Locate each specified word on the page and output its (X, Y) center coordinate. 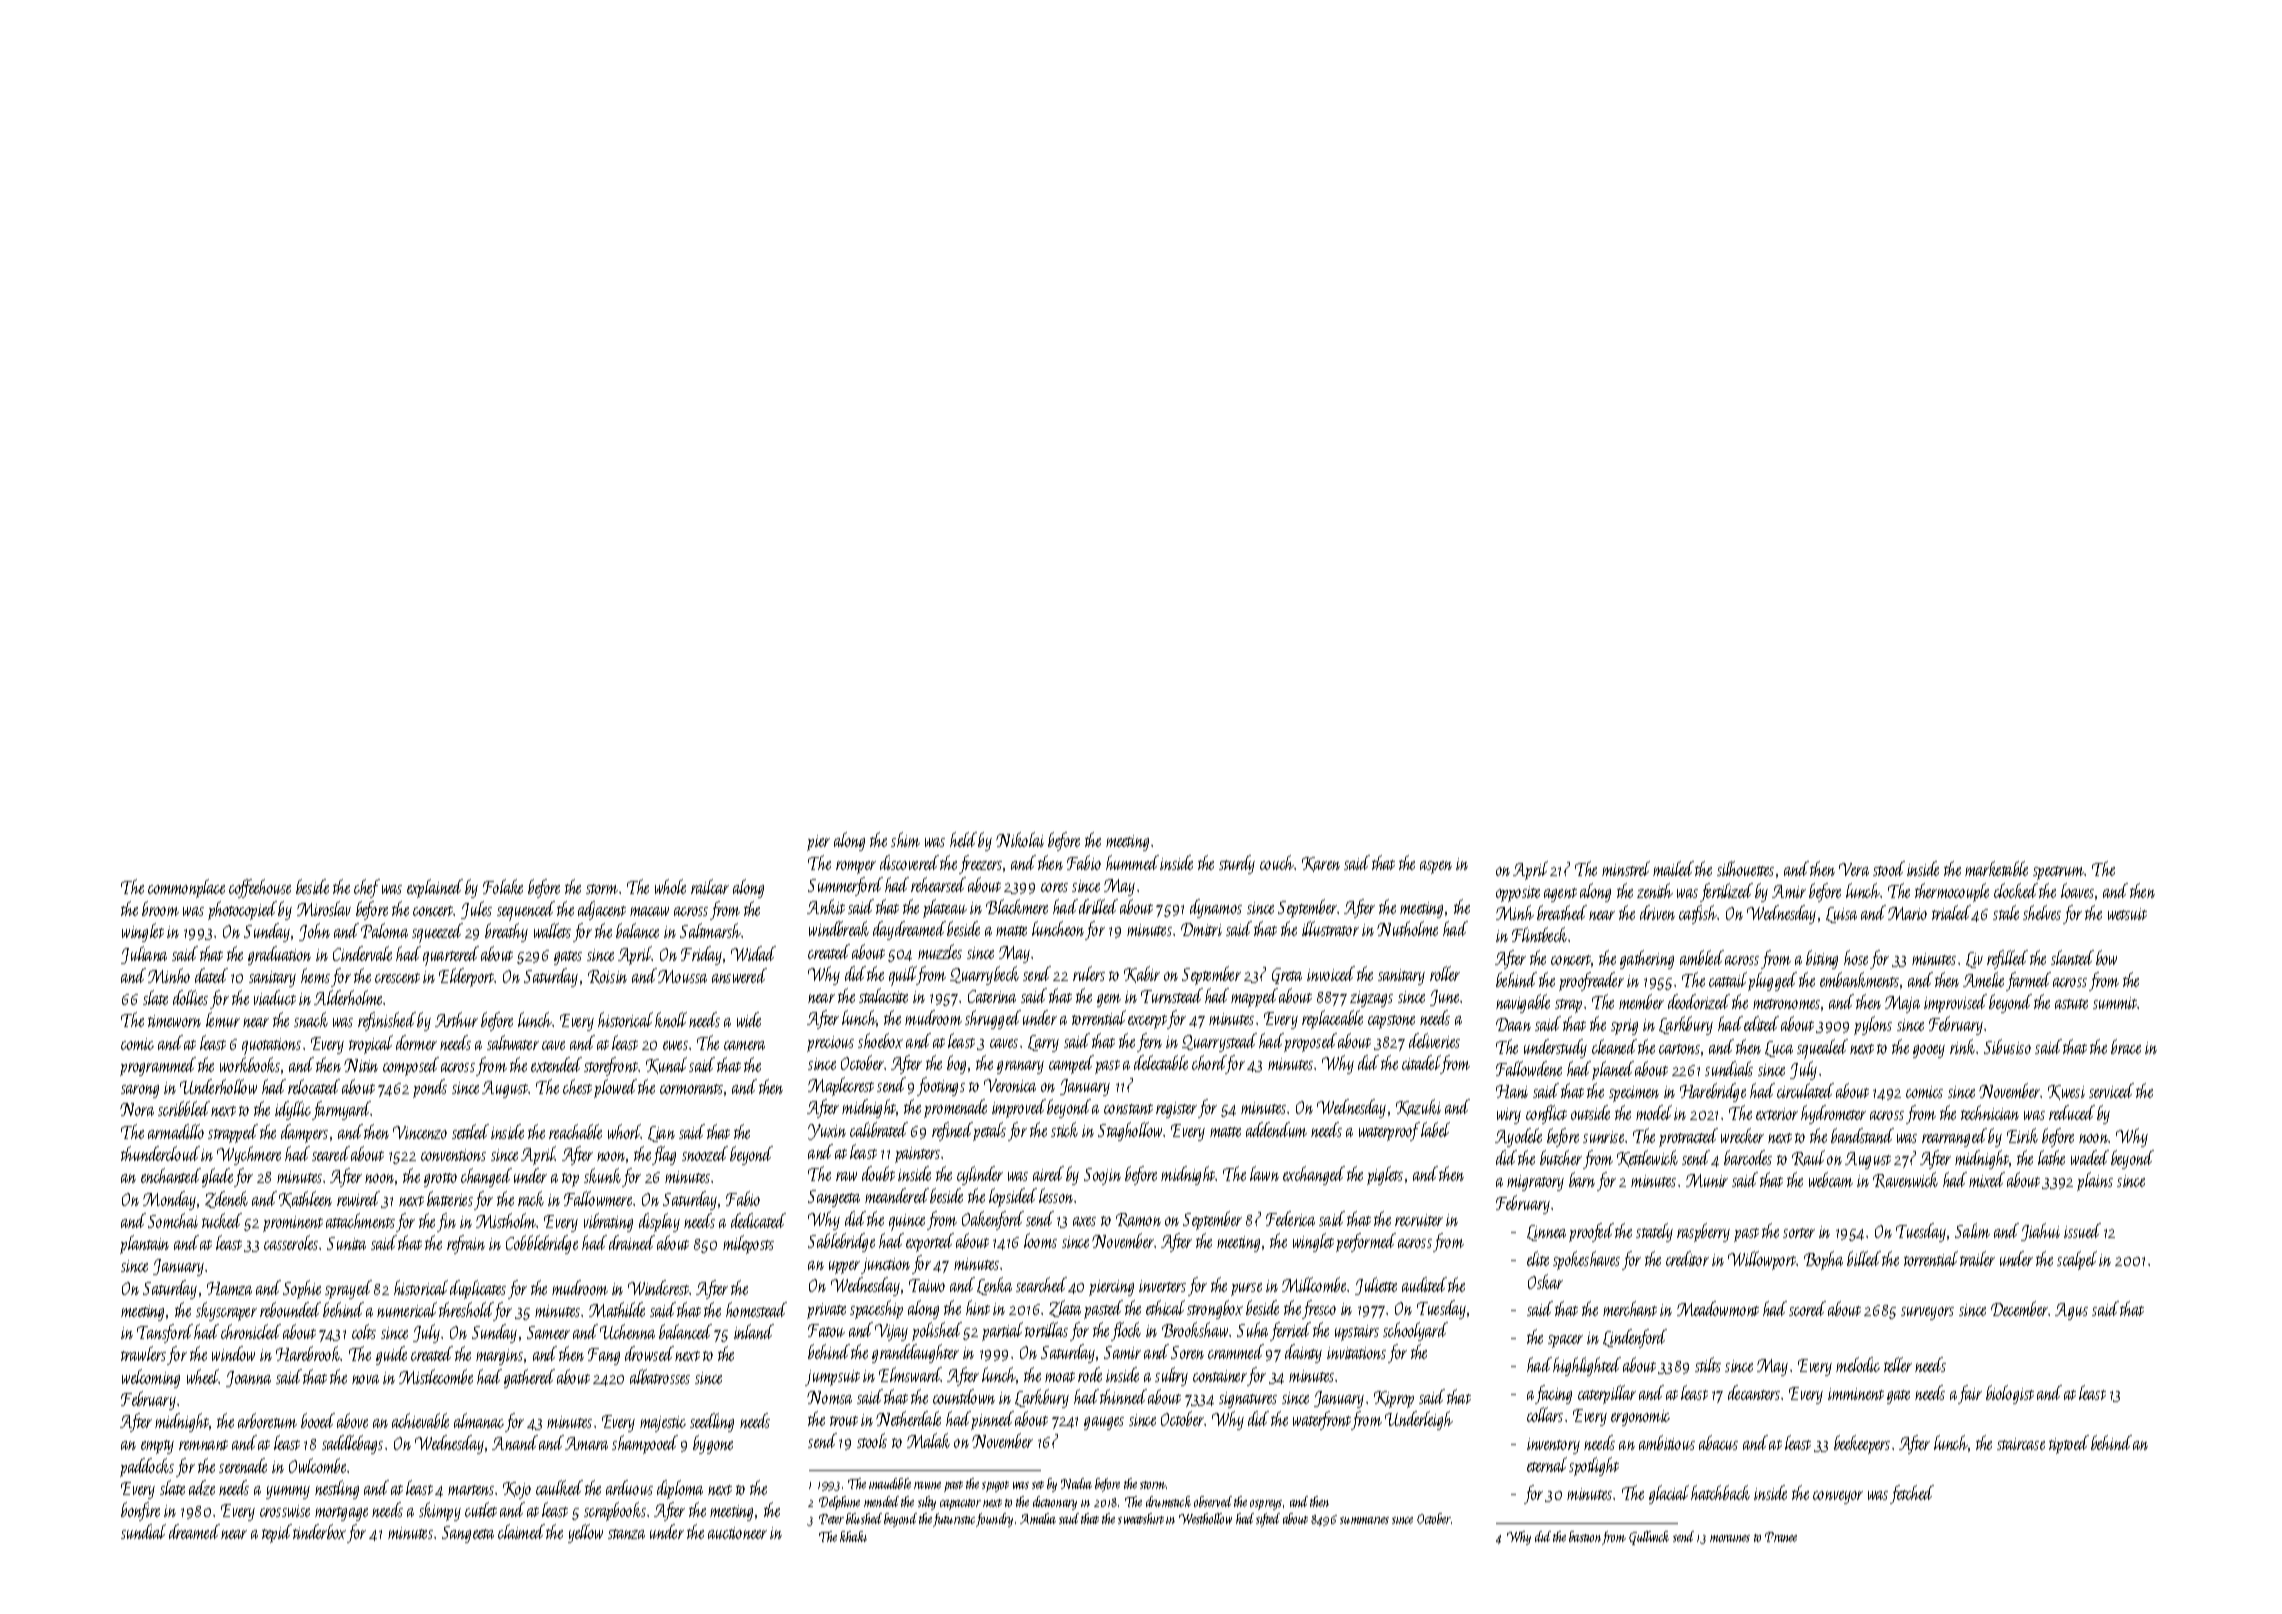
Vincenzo (420, 1132)
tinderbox (319, 1531)
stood (1889, 868)
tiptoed (2069, 1444)
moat (1060, 1377)
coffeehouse (260, 888)
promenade (955, 1108)
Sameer (548, 1332)
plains (2095, 1181)
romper (856, 867)
